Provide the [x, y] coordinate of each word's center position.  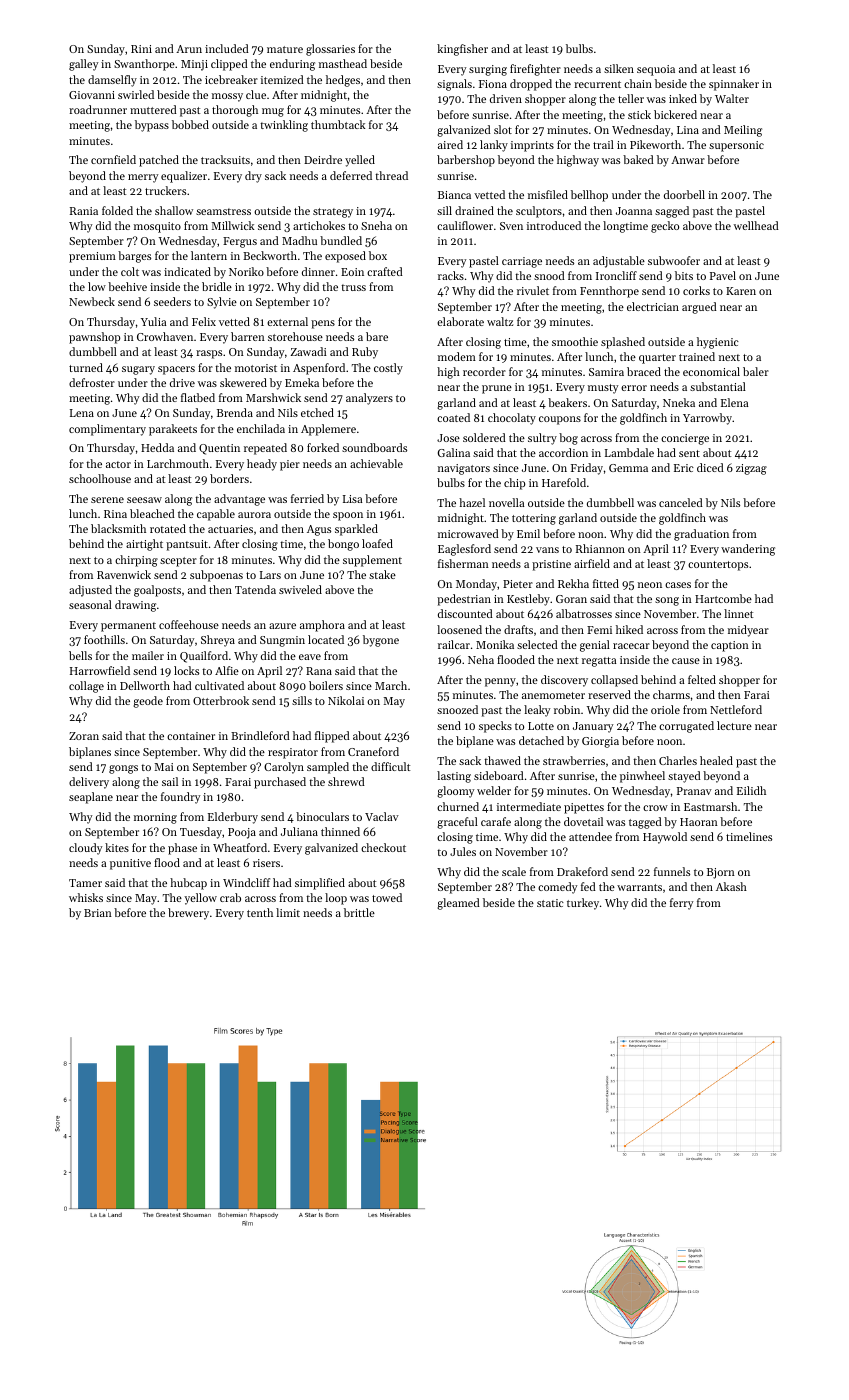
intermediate [529, 806]
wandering [748, 550]
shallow [174, 210]
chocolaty [512, 419]
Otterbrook [221, 700]
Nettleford [736, 709]
